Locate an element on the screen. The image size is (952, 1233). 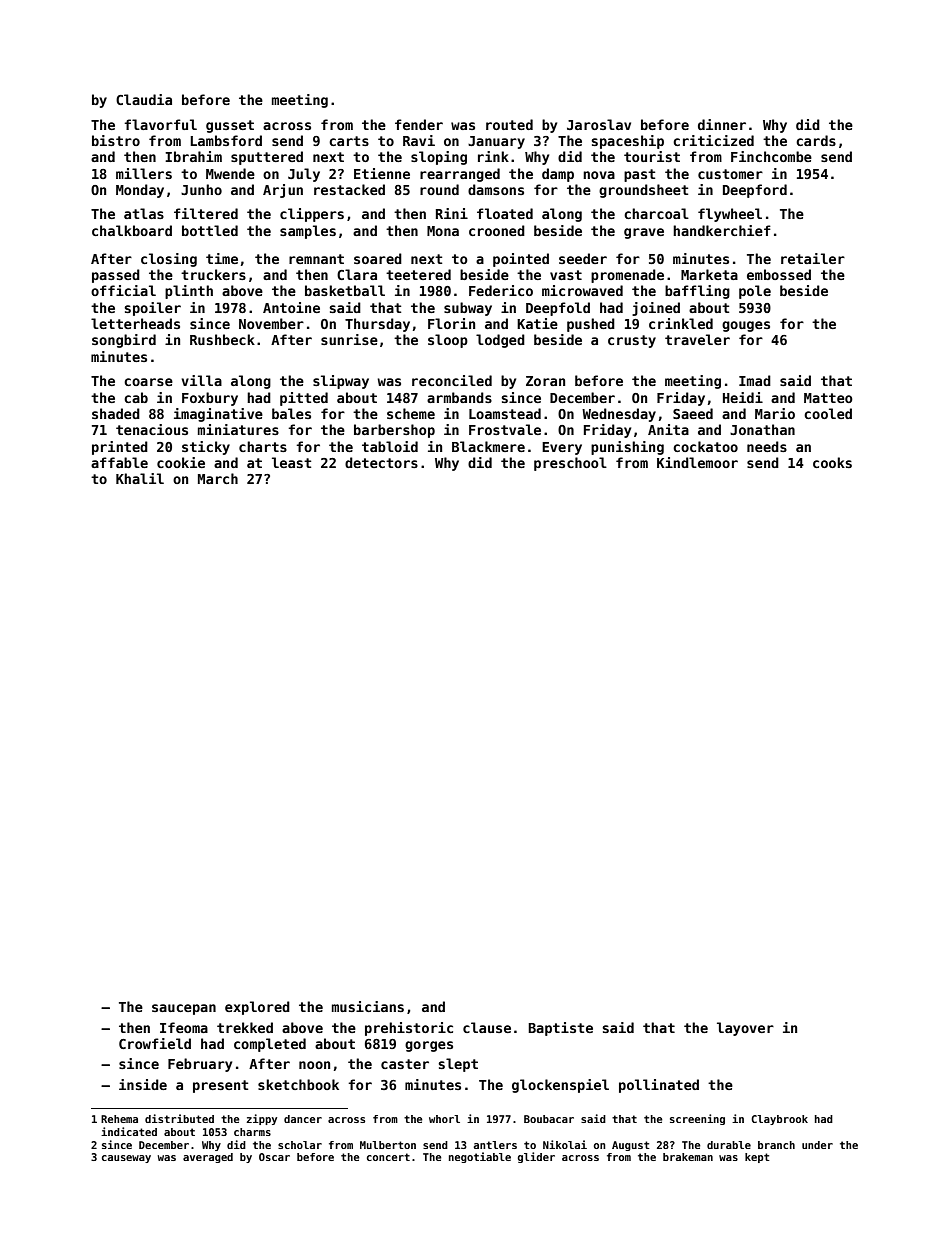
concert is located at coordinates (388, 1157).
